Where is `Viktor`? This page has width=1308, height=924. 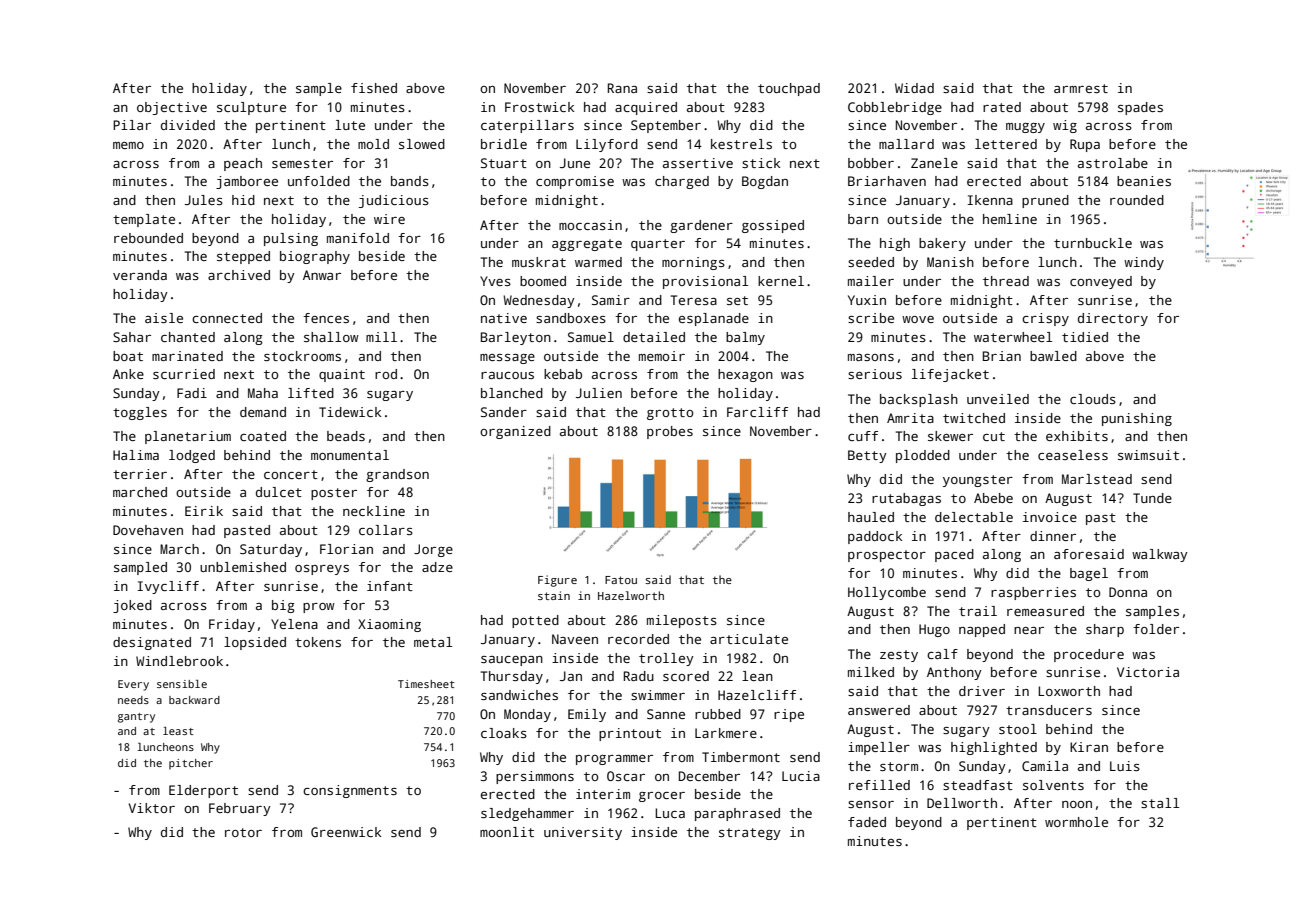 Viktor is located at coordinates (152, 808).
